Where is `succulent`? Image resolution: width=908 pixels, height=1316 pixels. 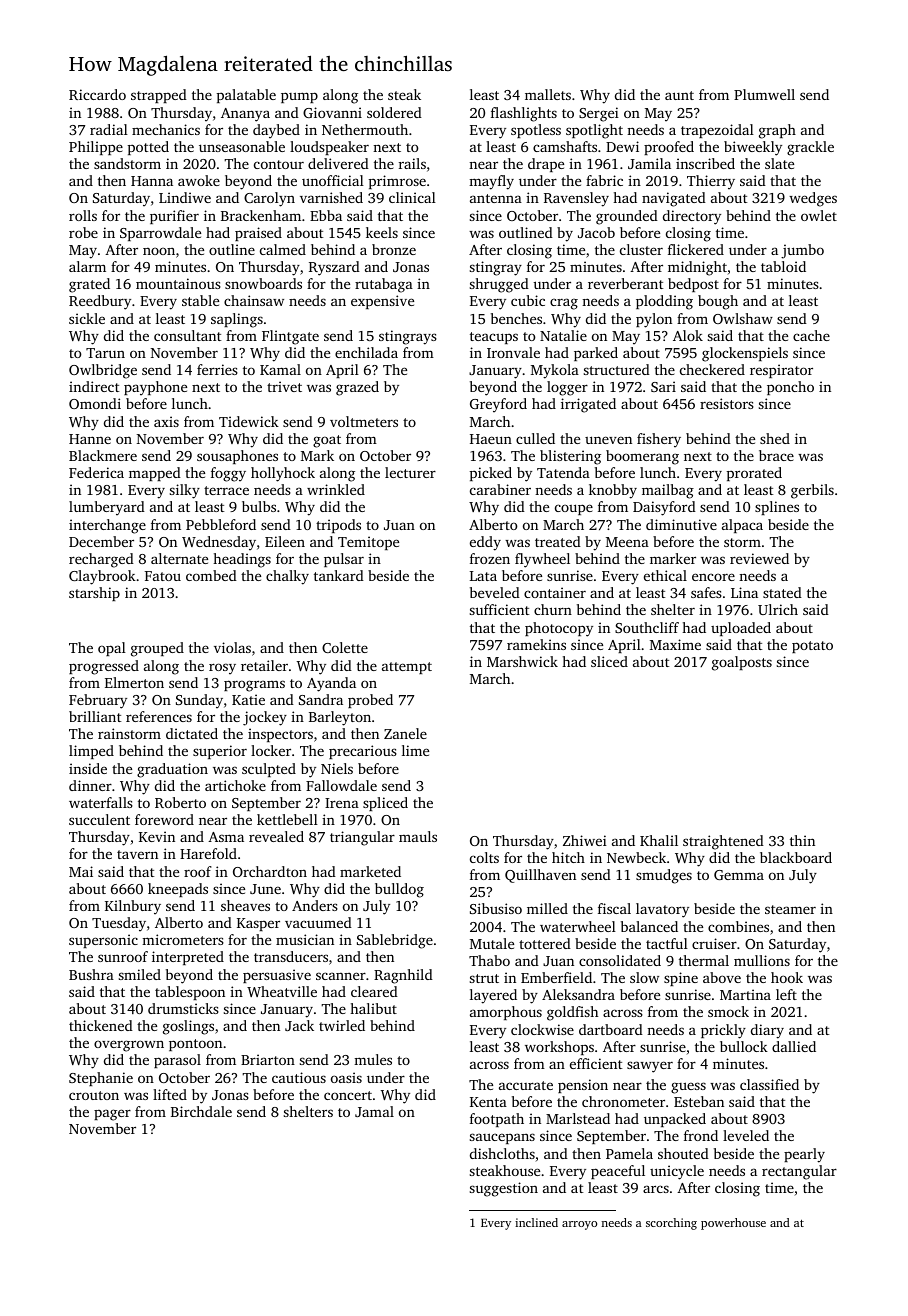 succulent is located at coordinates (99, 819).
